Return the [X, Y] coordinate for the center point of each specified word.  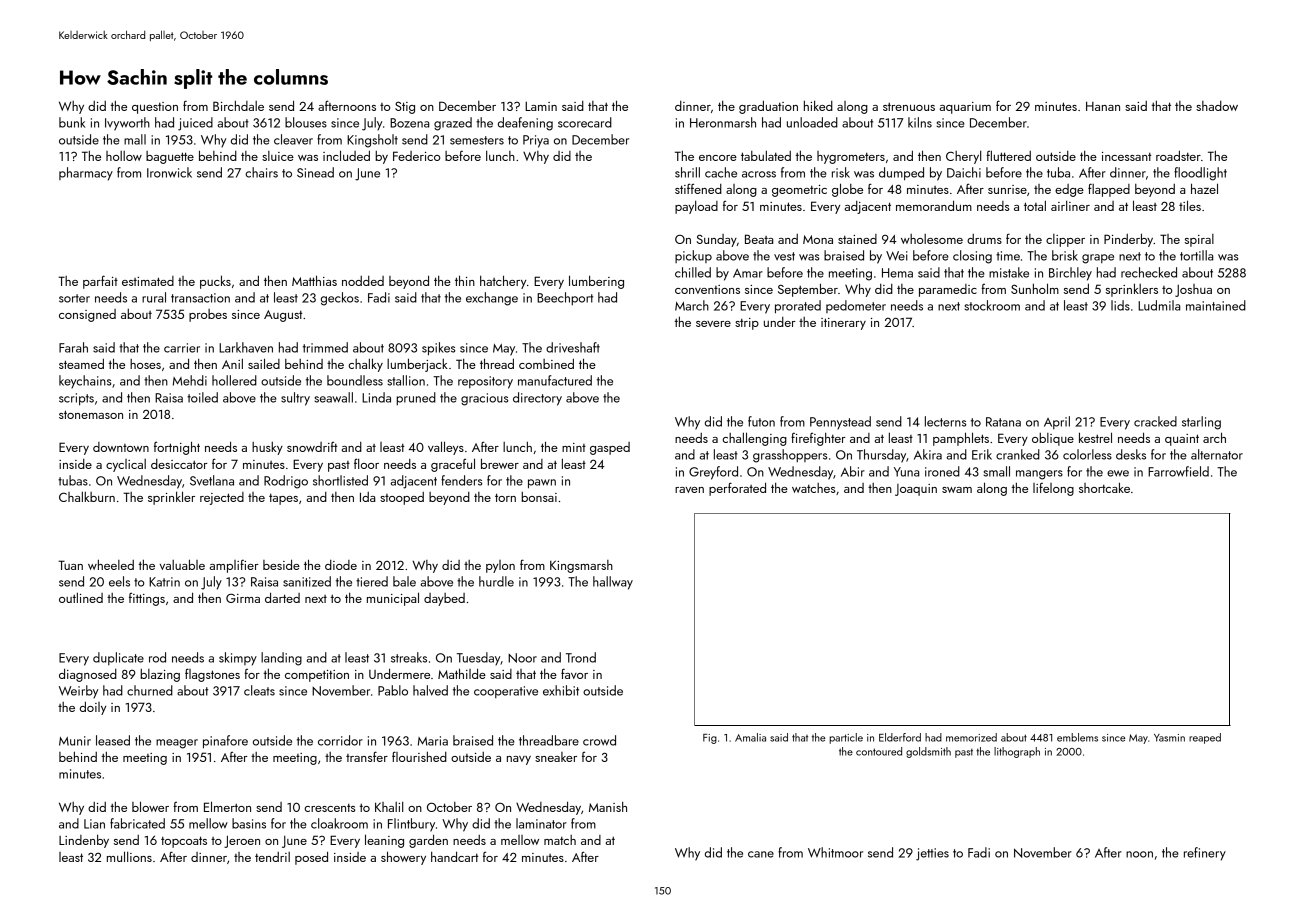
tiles [1190, 205]
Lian [94, 824]
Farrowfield [1178, 471]
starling [1201, 423]
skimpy [238, 659]
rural [154, 297]
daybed [444, 599]
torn [505, 497]
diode [341, 565]
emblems [1077, 737]
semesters [477, 140]
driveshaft [573, 347]
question [155, 108]
